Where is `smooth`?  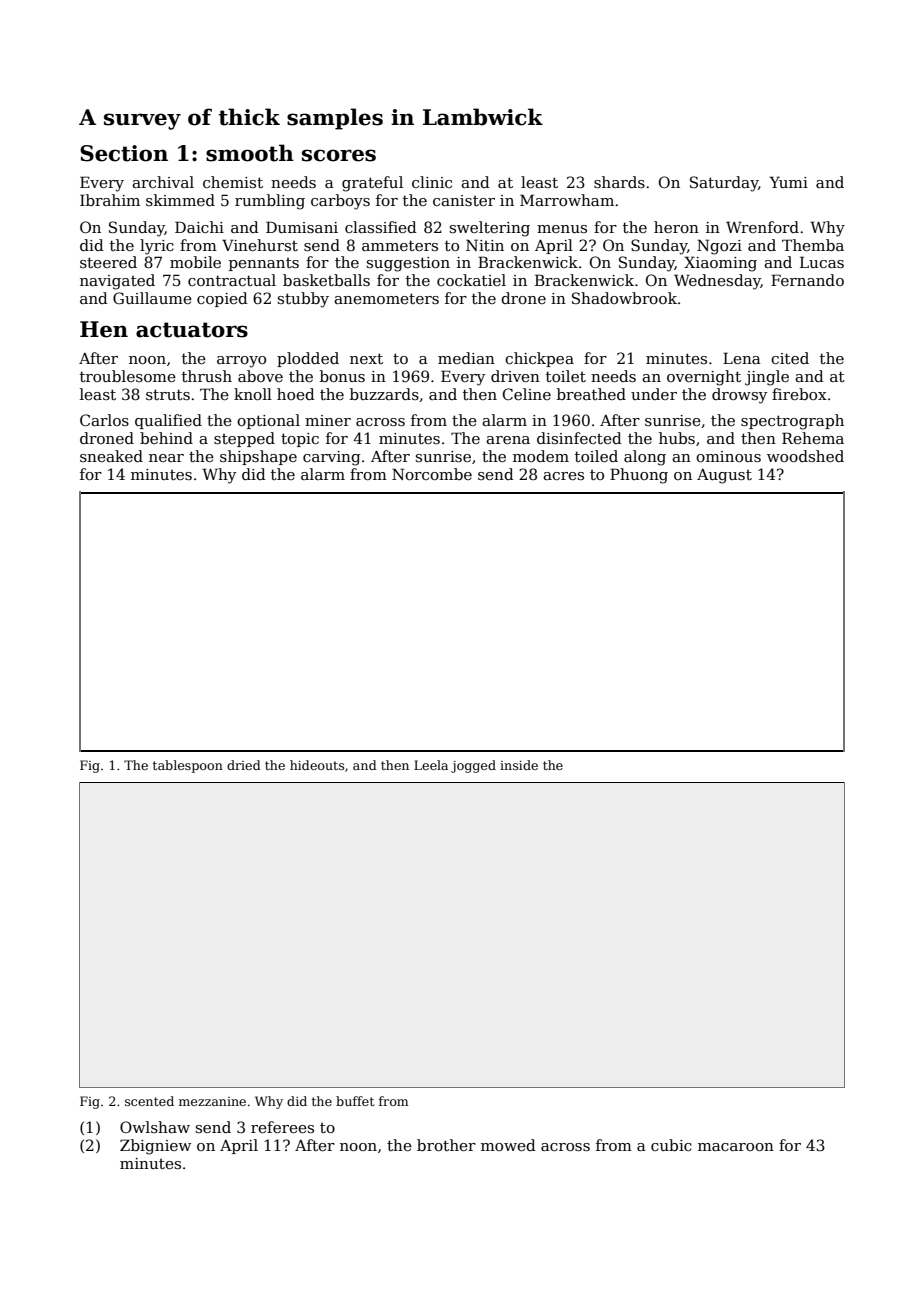
smooth is located at coordinates (250, 153).
